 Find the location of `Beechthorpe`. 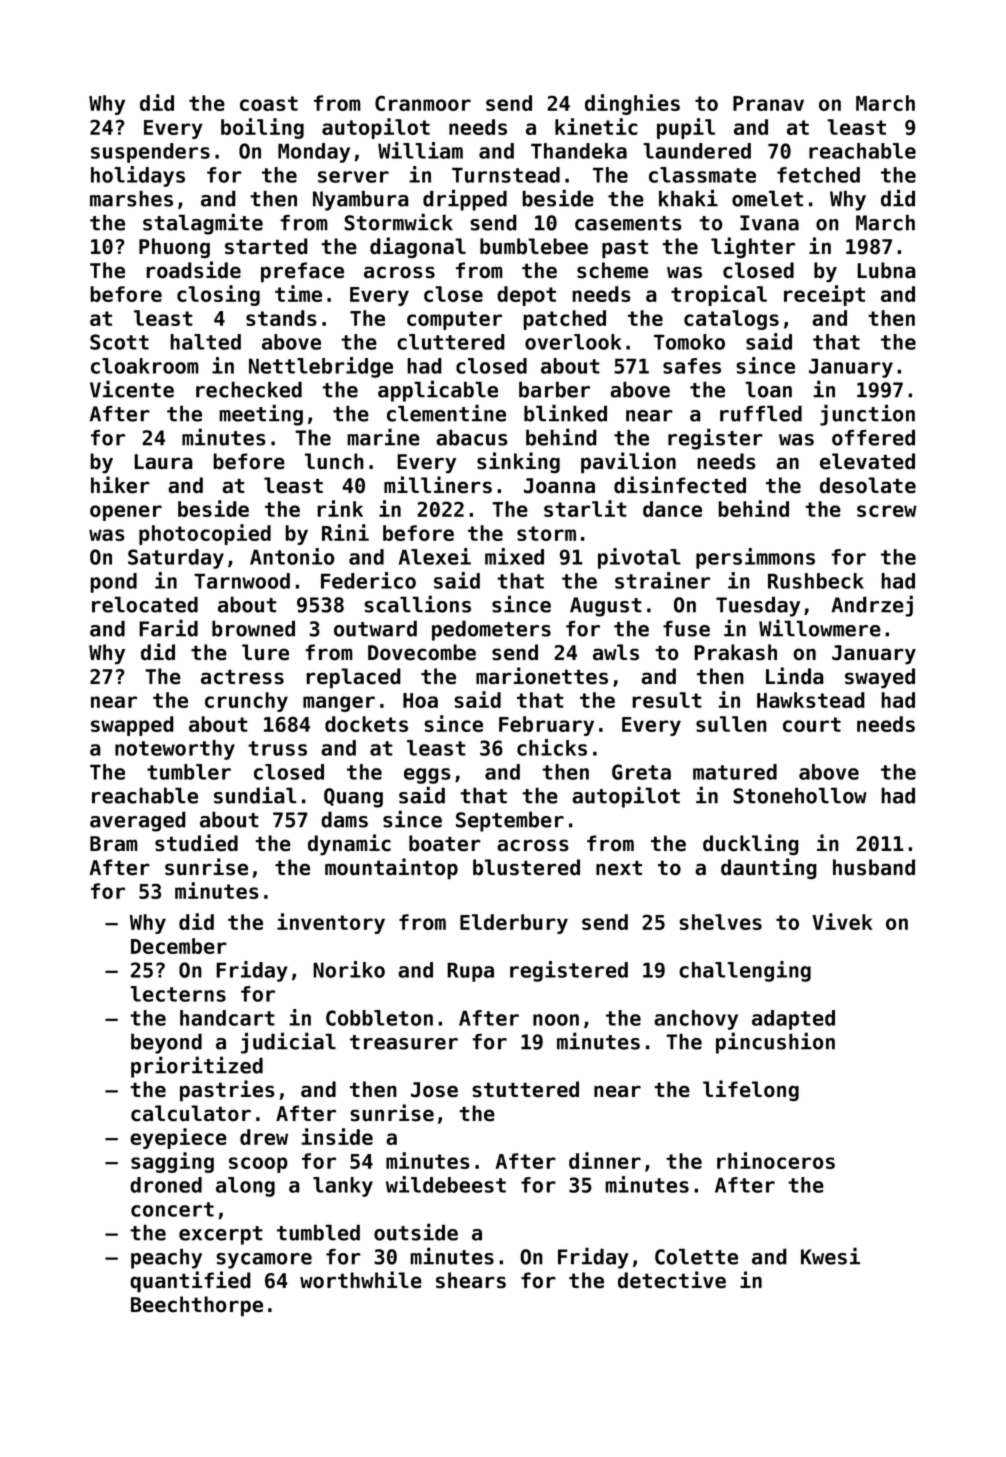

Beechthorpe is located at coordinates (197, 1306).
